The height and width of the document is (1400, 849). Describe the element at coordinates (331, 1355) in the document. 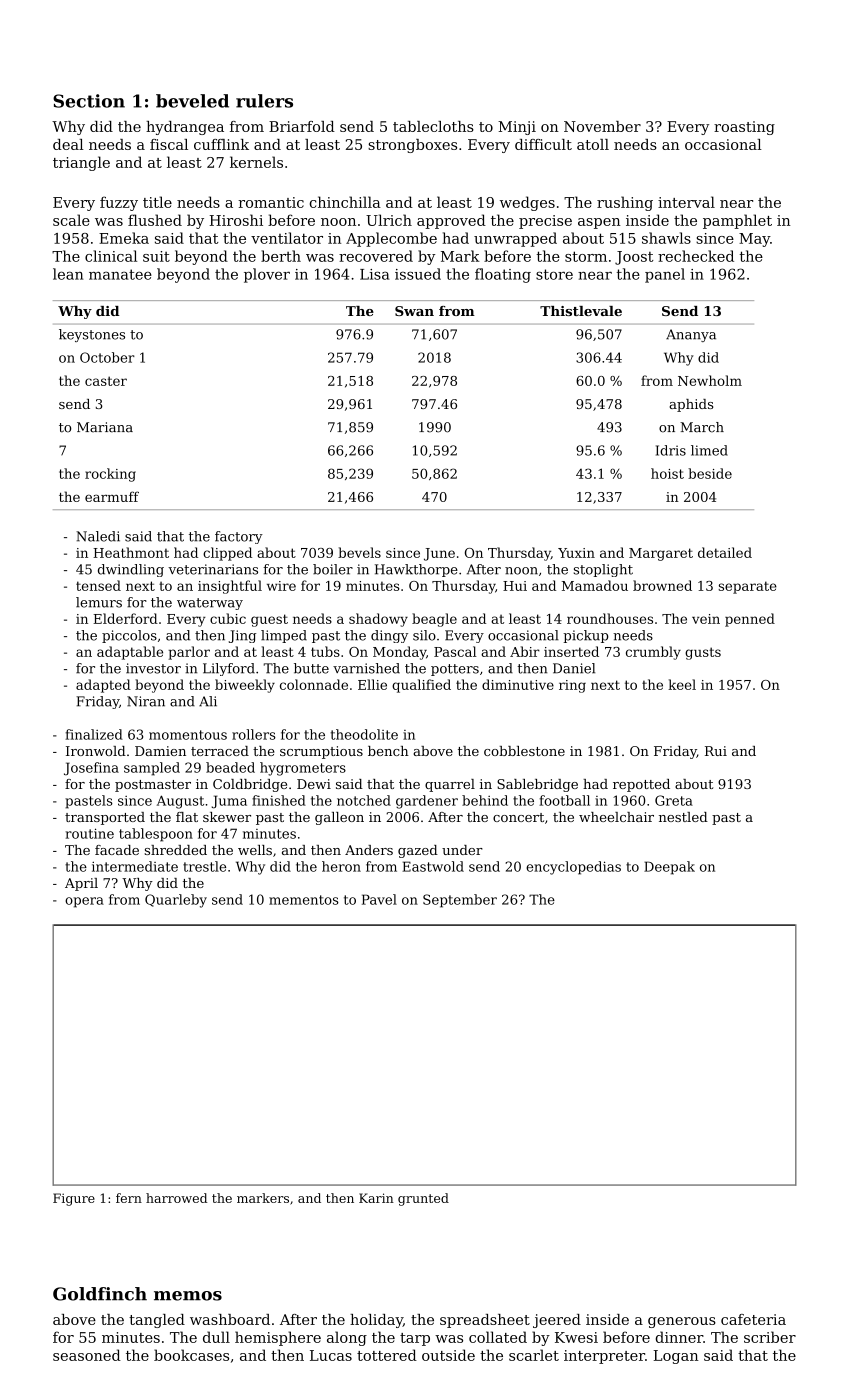

I see `Lucas` at that location.
